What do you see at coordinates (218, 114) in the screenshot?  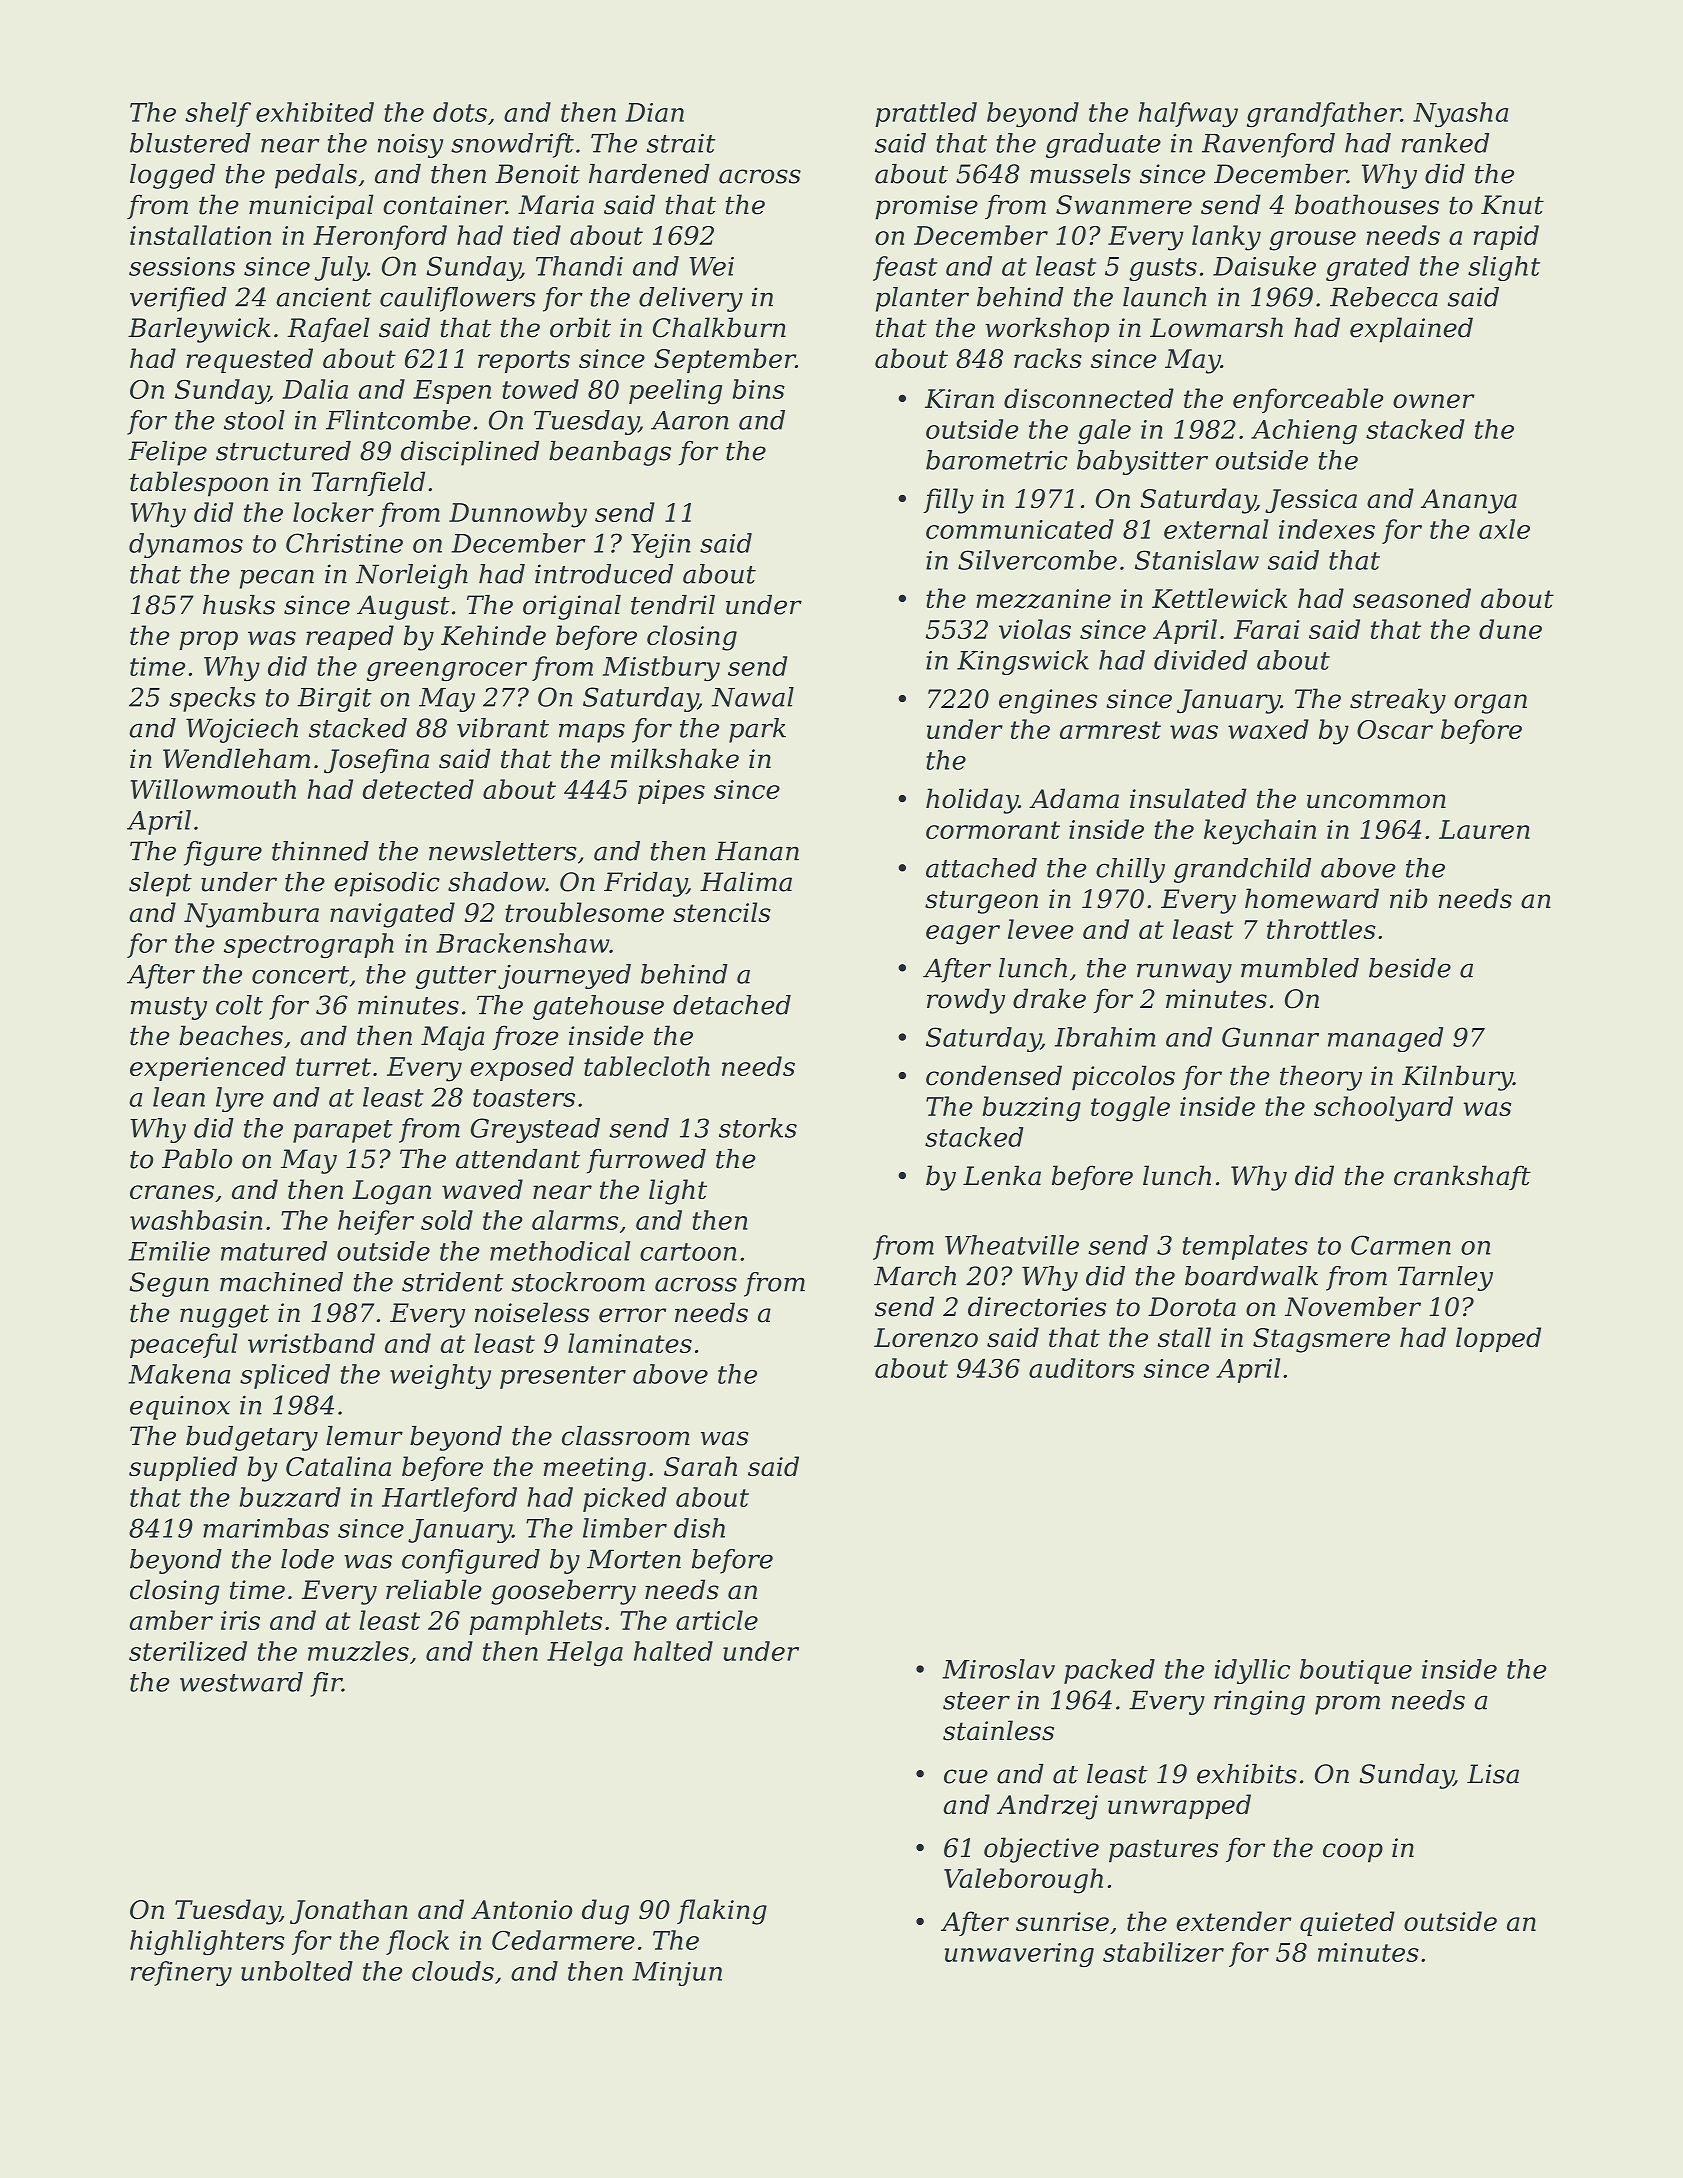 I see `shelf` at bounding box center [218, 114].
